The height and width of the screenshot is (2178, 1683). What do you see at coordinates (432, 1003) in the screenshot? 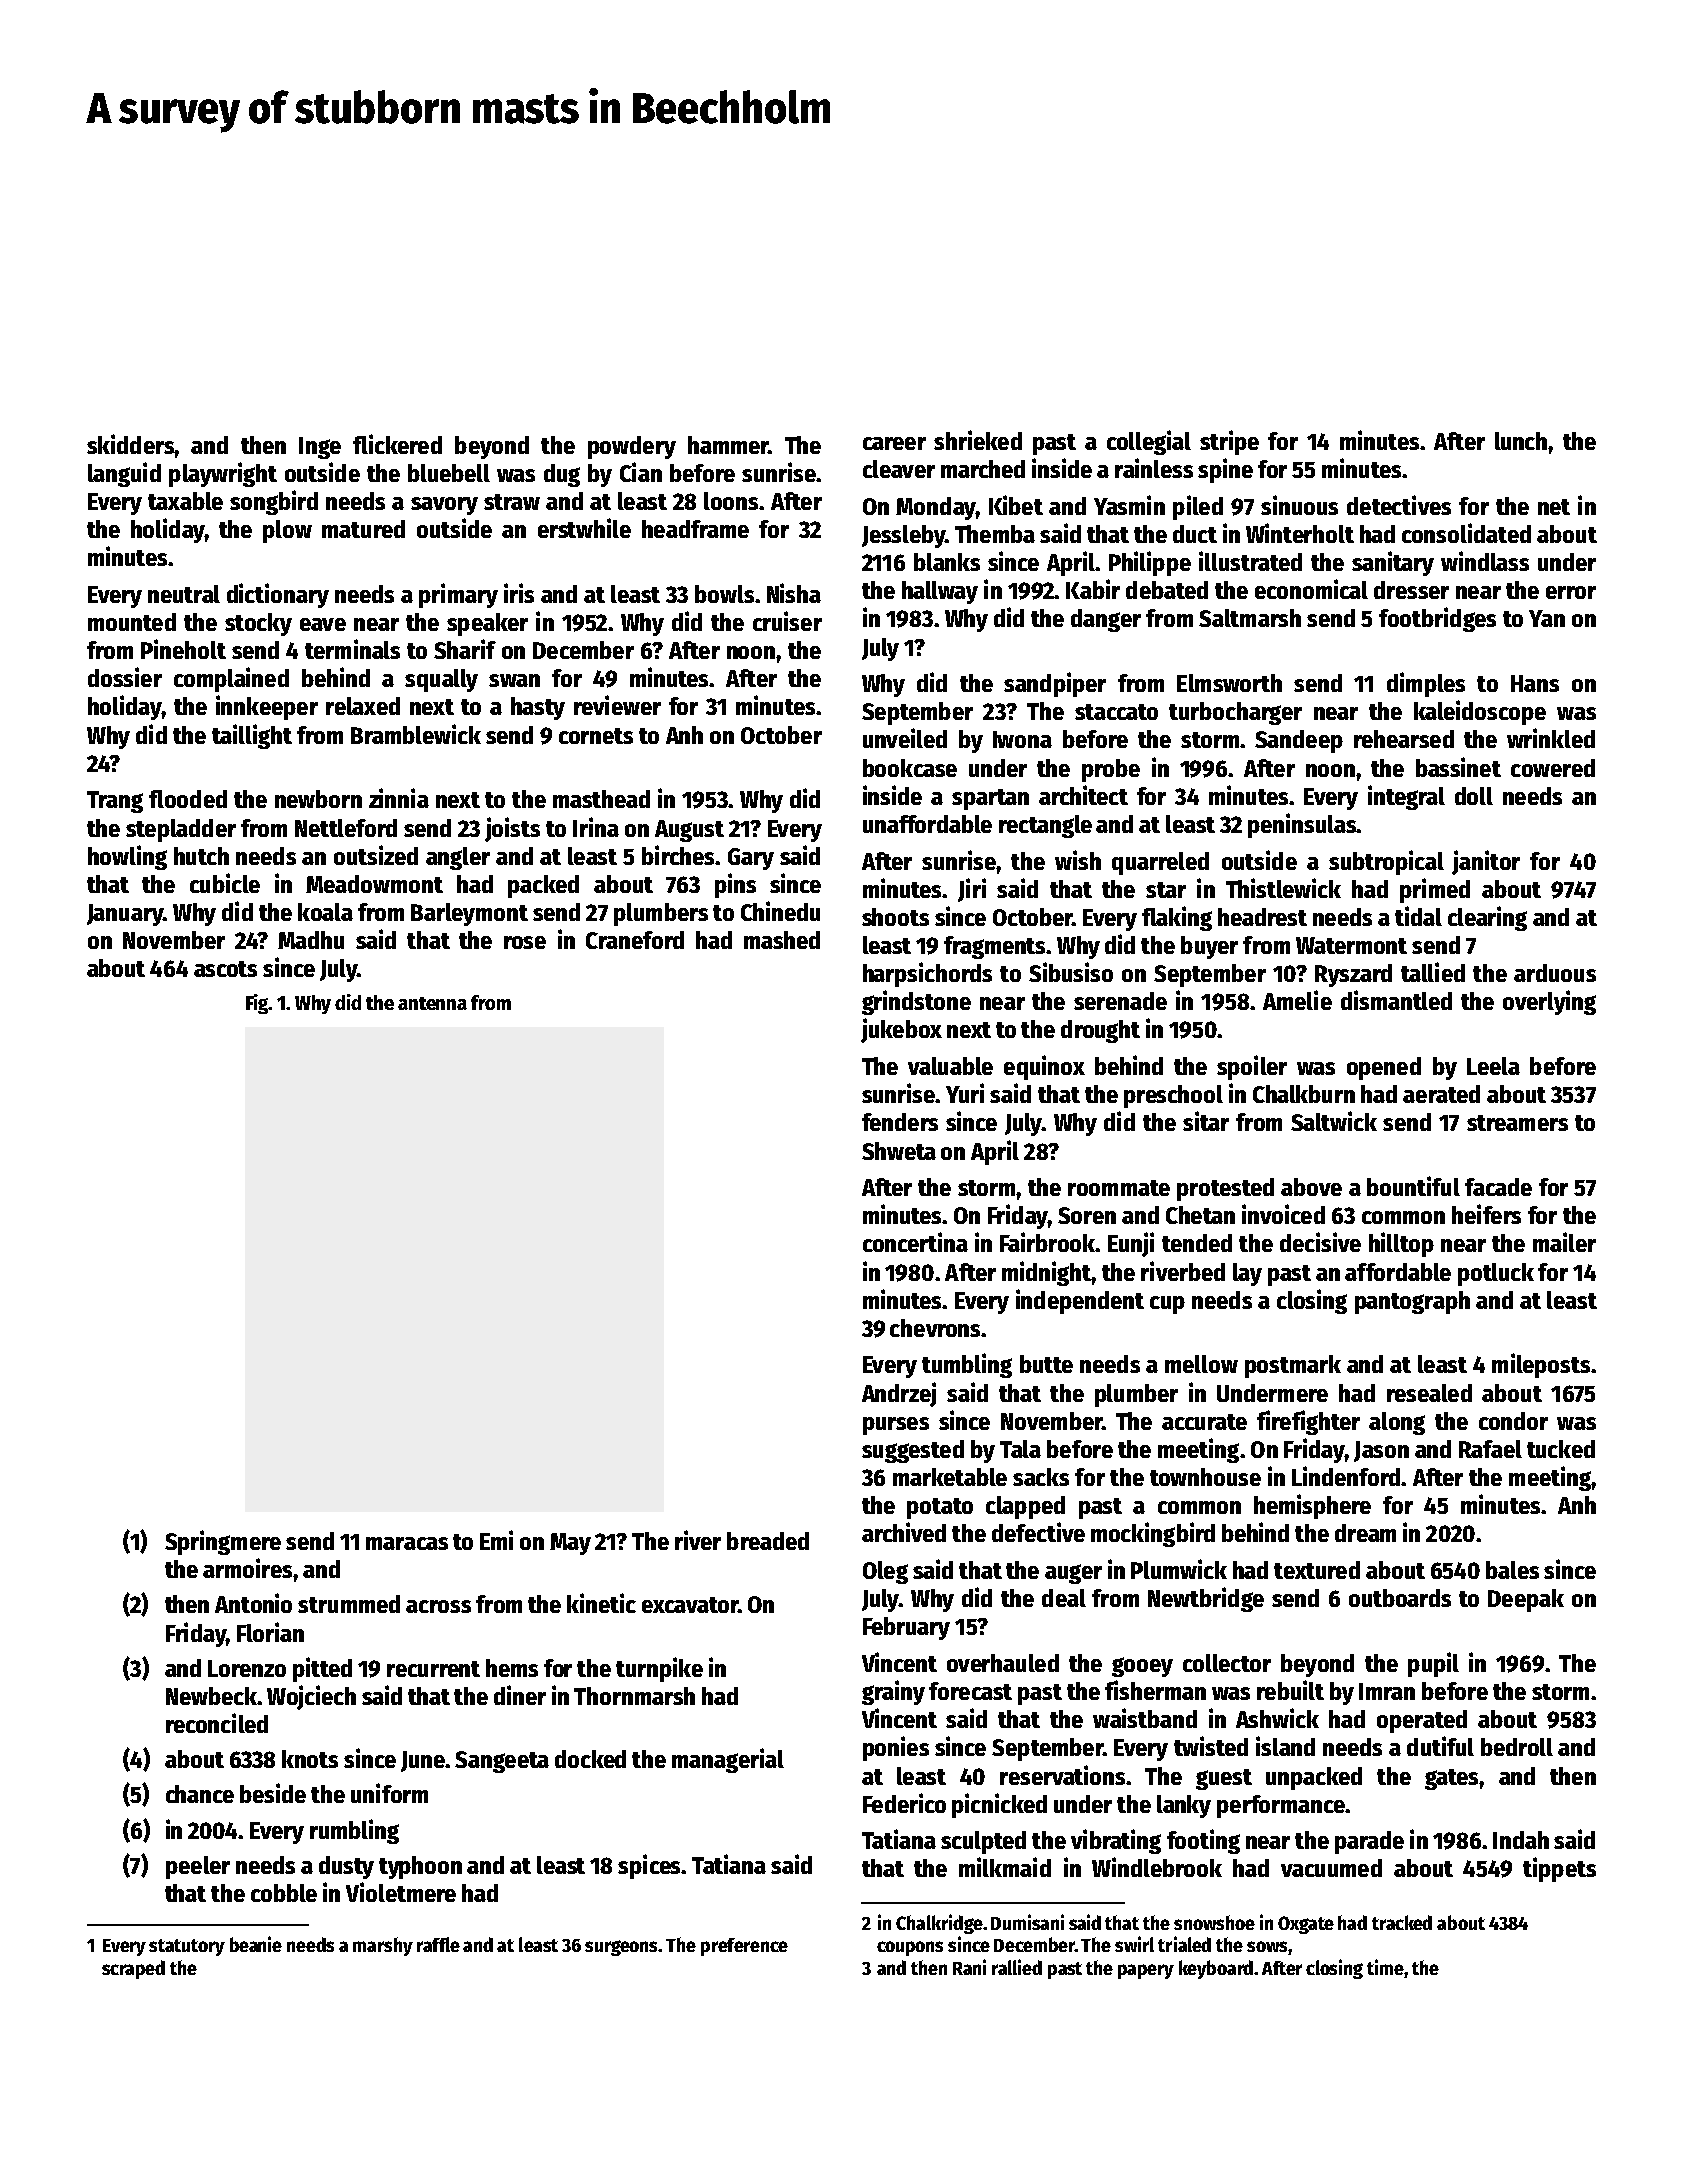
I see `antenna` at bounding box center [432, 1003].
